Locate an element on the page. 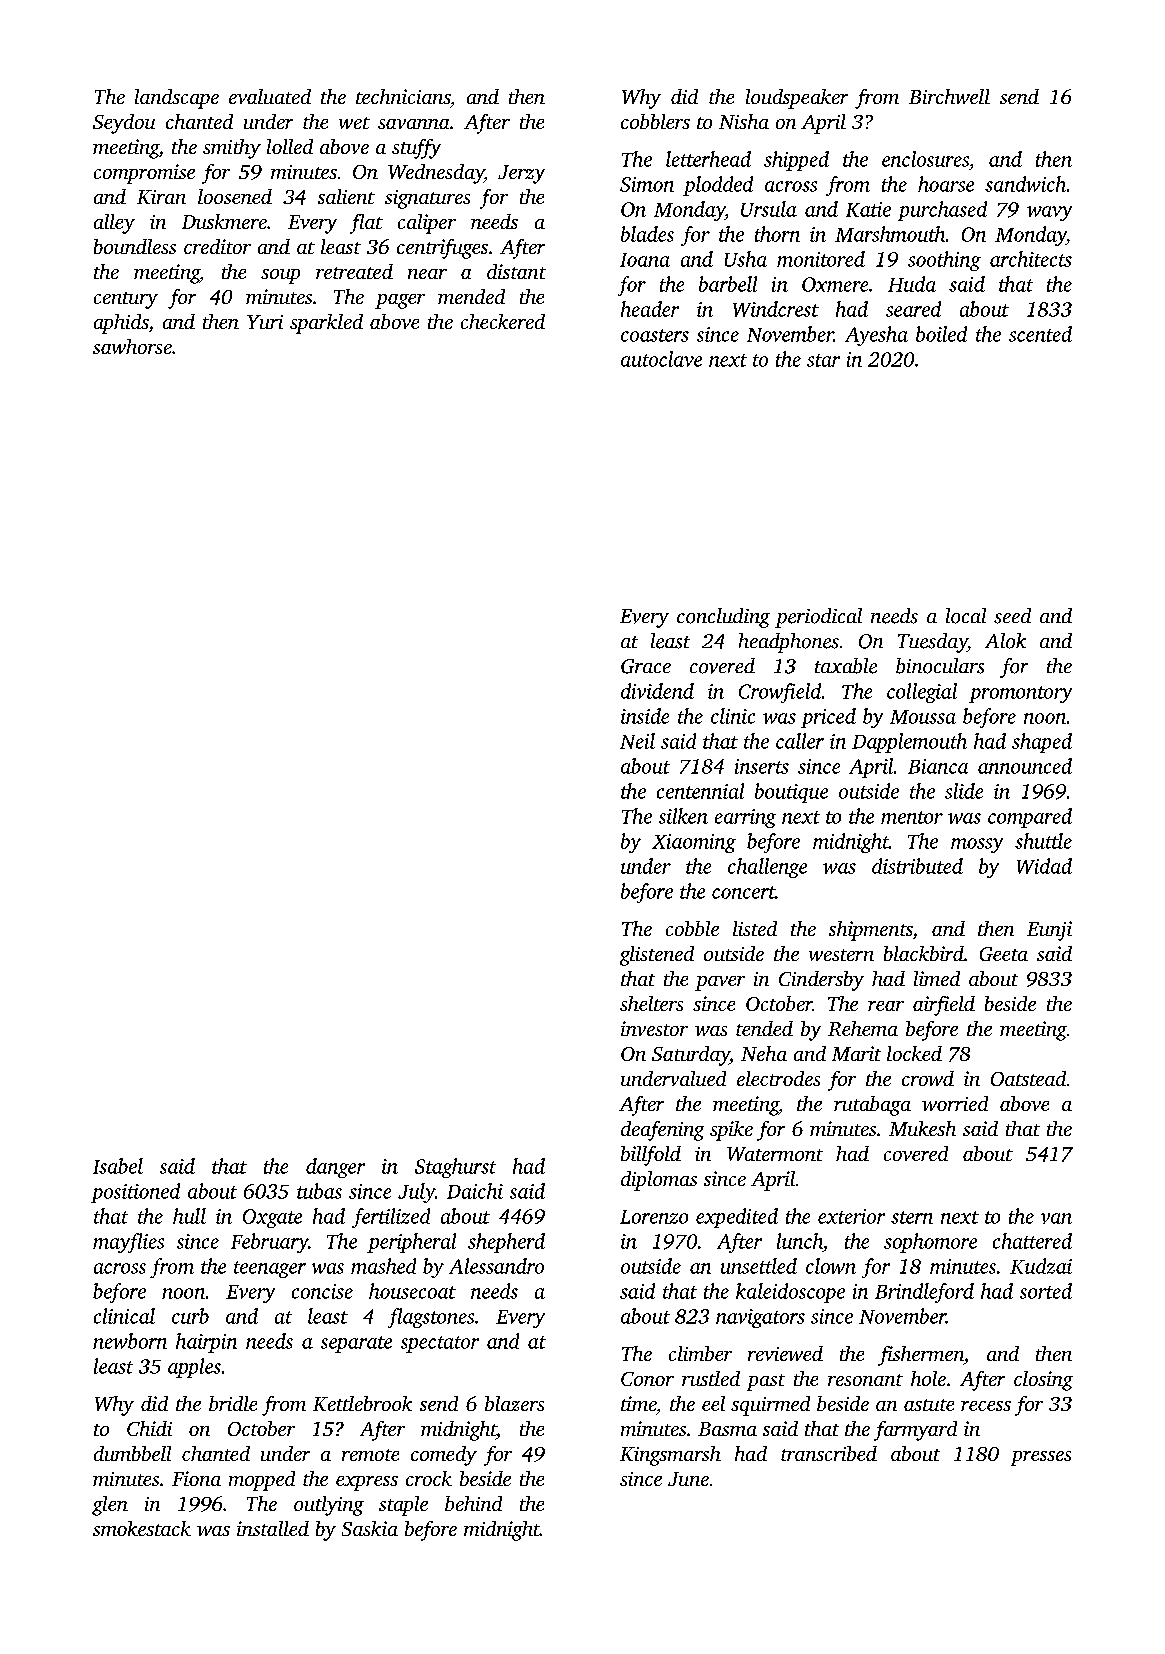  Birchwell is located at coordinates (949, 96).
